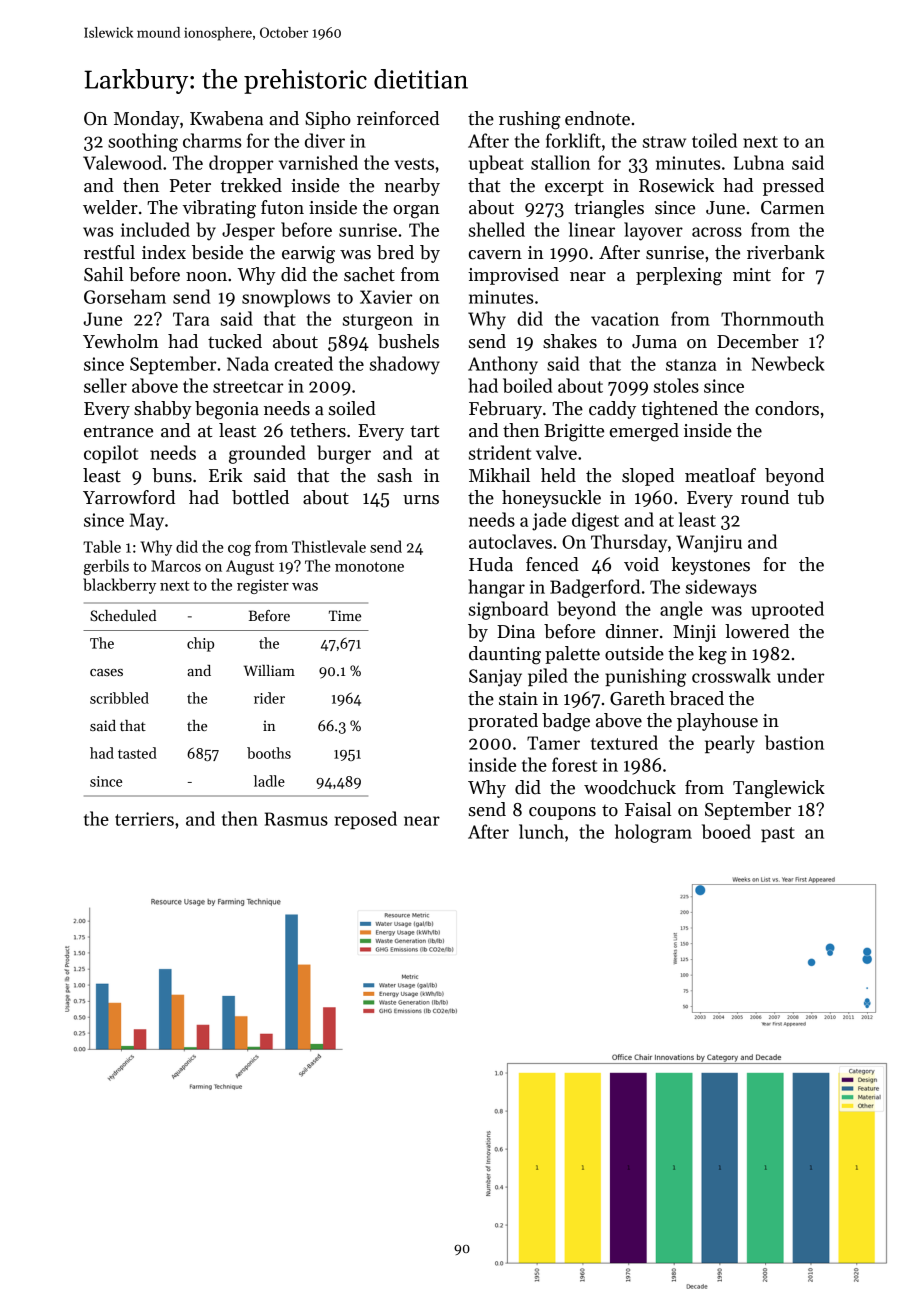  I want to click on terriers, so click(144, 819).
